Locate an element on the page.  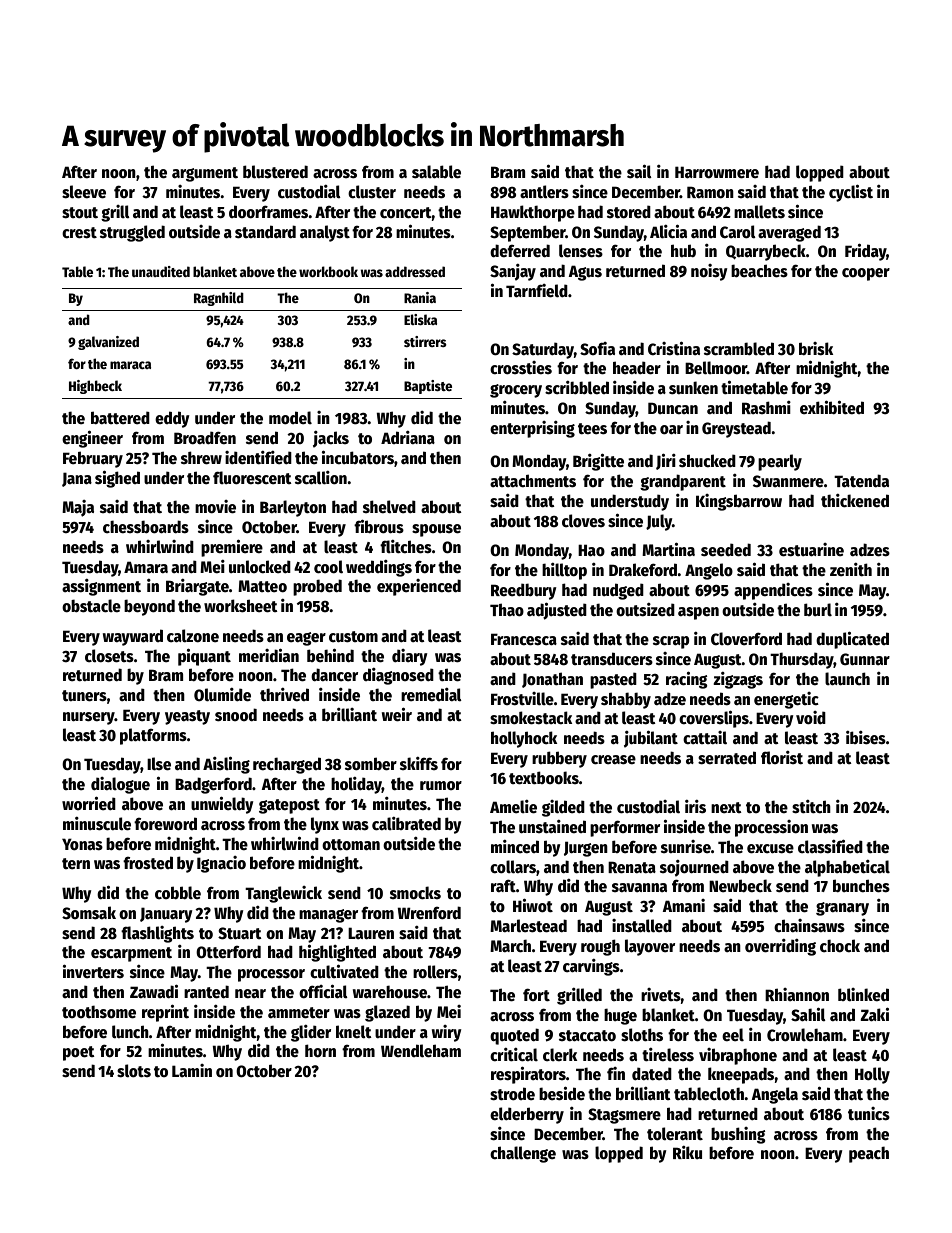
experienced is located at coordinates (419, 587).
